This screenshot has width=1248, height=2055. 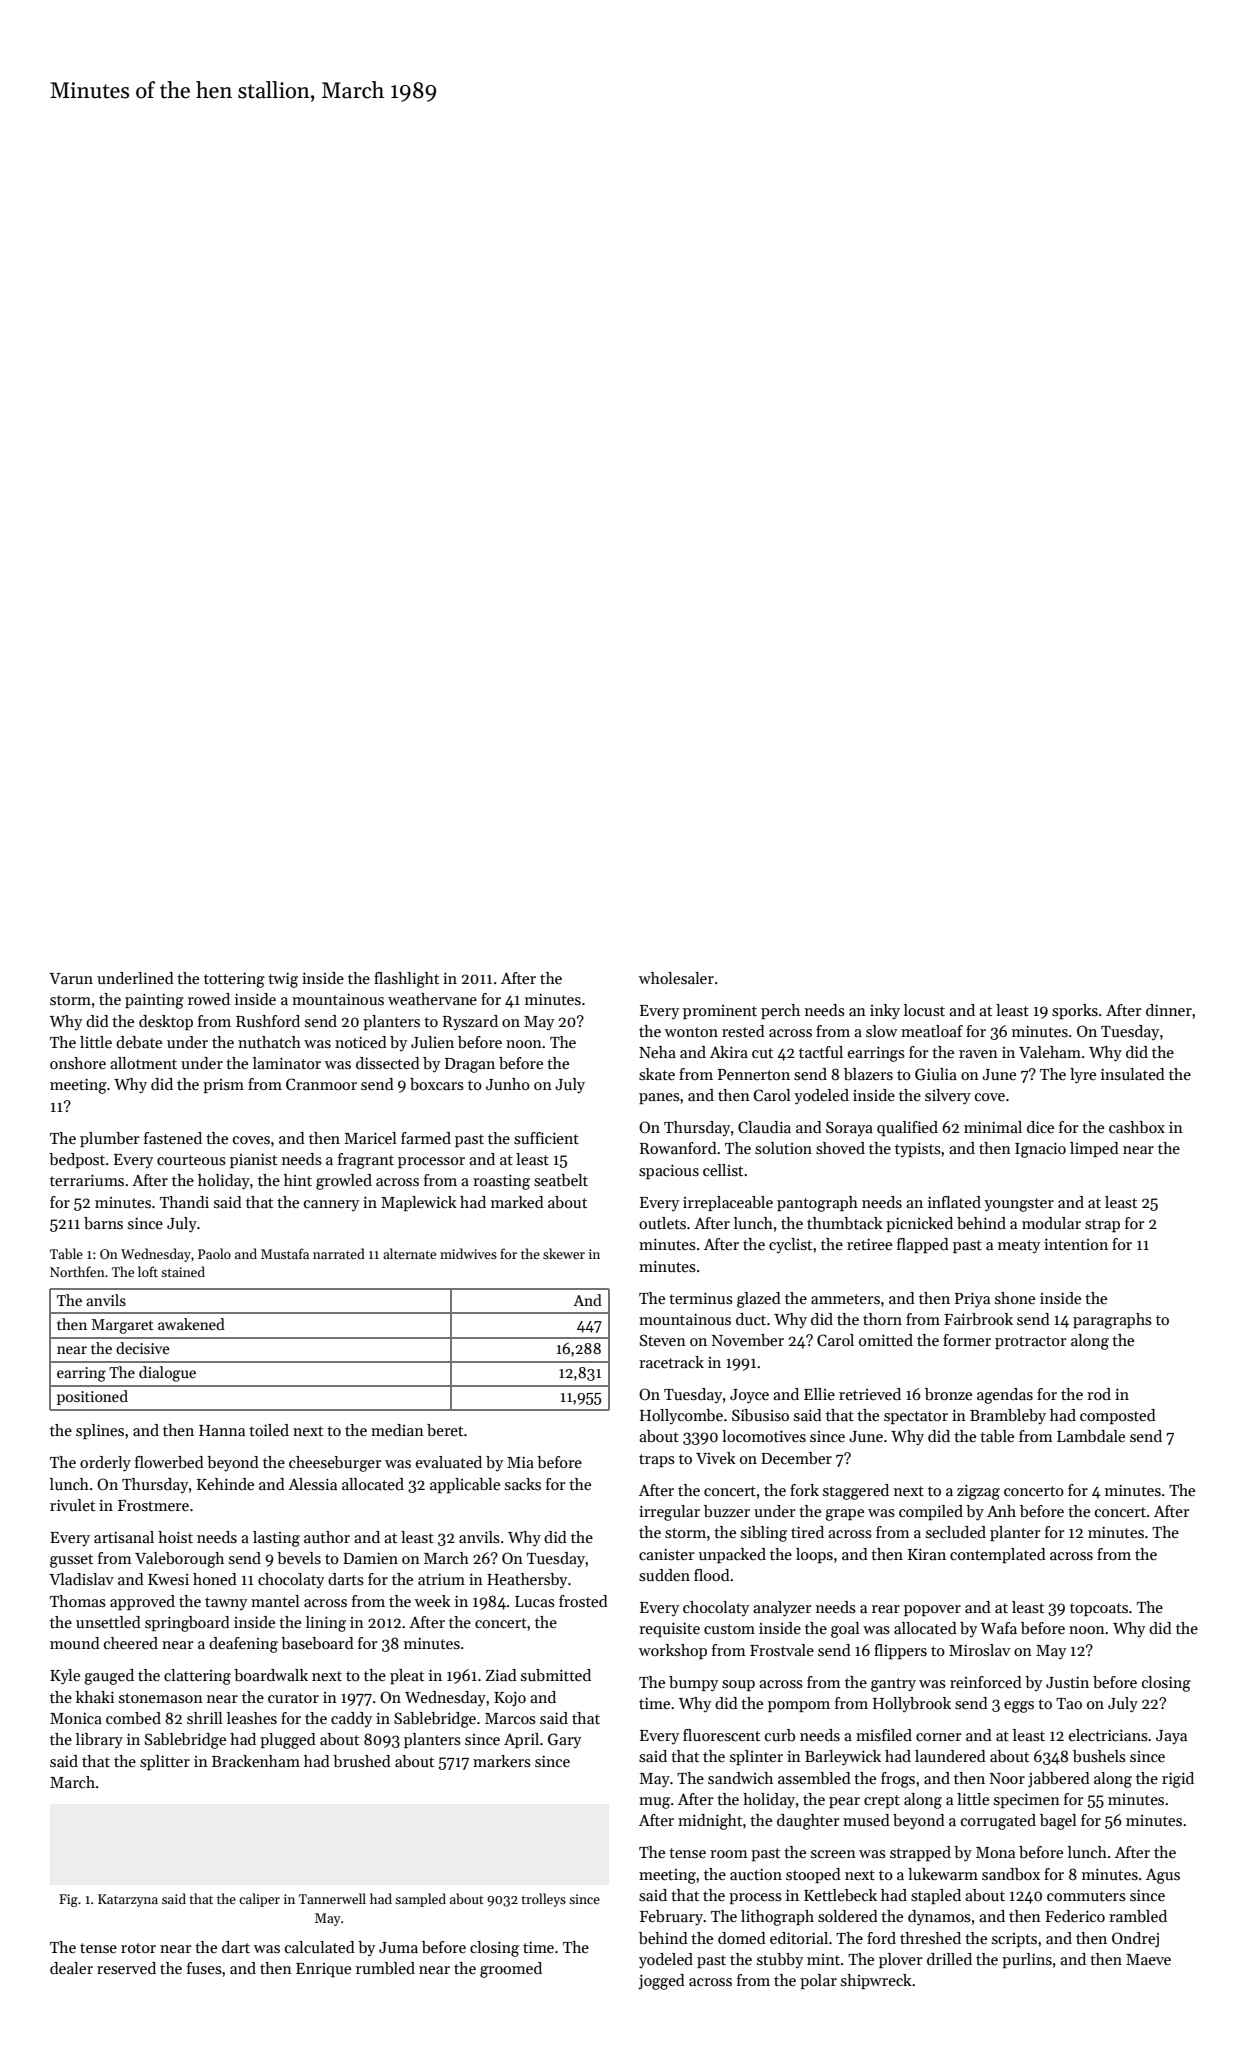 What do you see at coordinates (659, 1098) in the screenshot?
I see `panes` at bounding box center [659, 1098].
